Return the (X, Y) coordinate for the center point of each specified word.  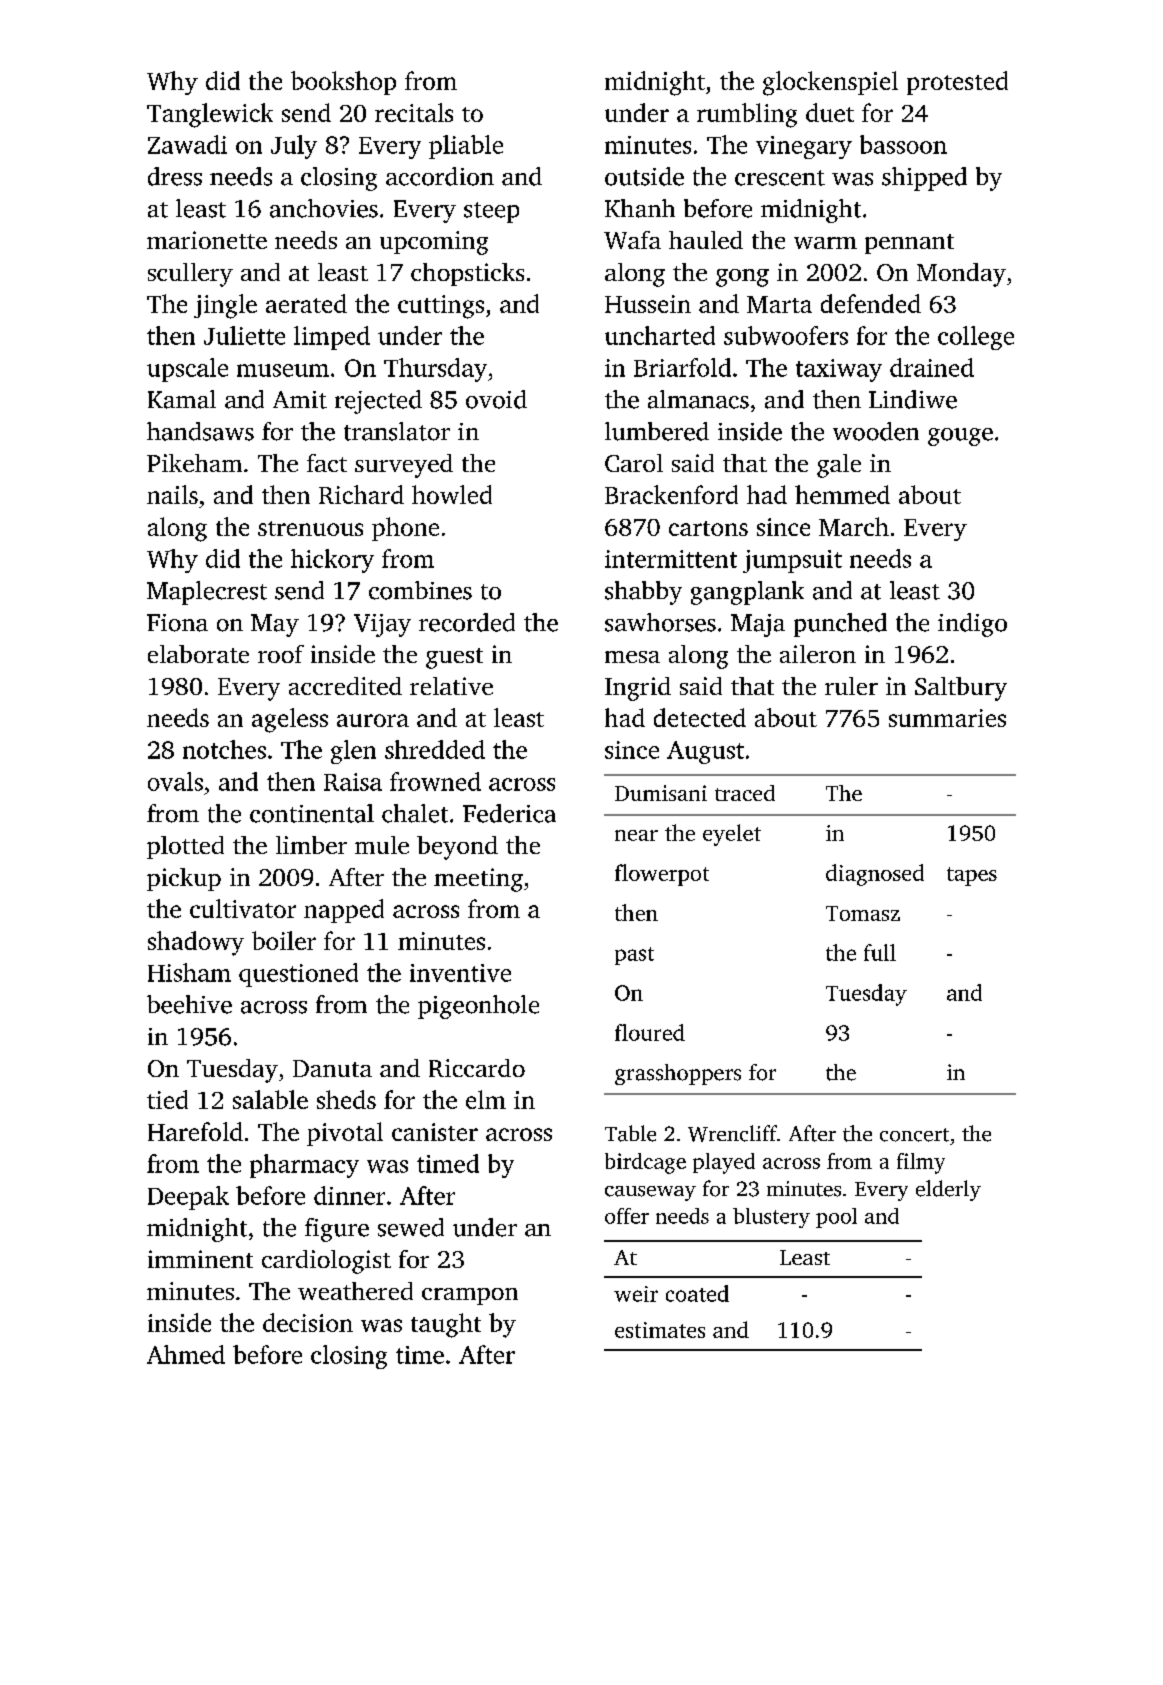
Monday (961, 275)
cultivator (243, 908)
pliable (466, 147)
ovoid (496, 399)
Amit (300, 400)
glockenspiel (830, 83)
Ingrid (638, 689)
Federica (509, 813)
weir (636, 1294)
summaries (947, 718)
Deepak (188, 1198)
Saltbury (961, 689)
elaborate (198, 654)
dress (175, 176)
